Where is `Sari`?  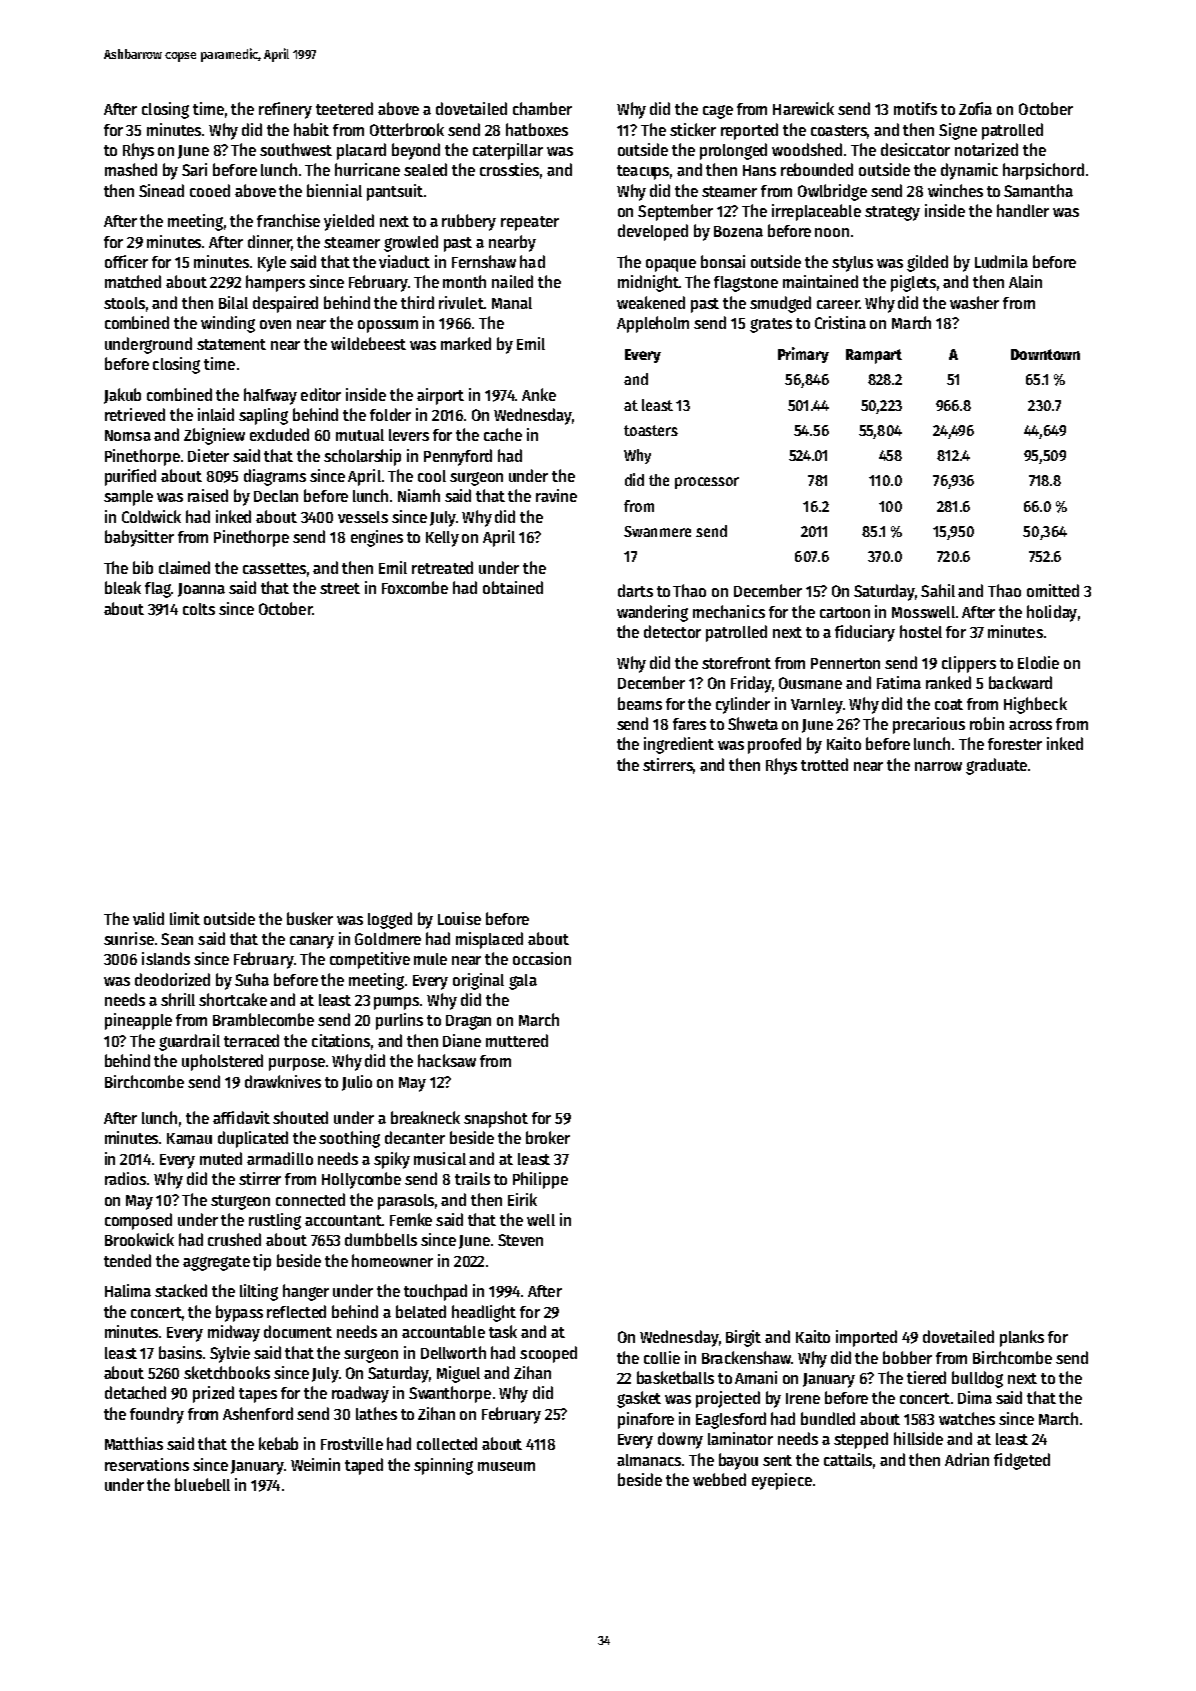
Sari is located at coordinates (194, 169).
